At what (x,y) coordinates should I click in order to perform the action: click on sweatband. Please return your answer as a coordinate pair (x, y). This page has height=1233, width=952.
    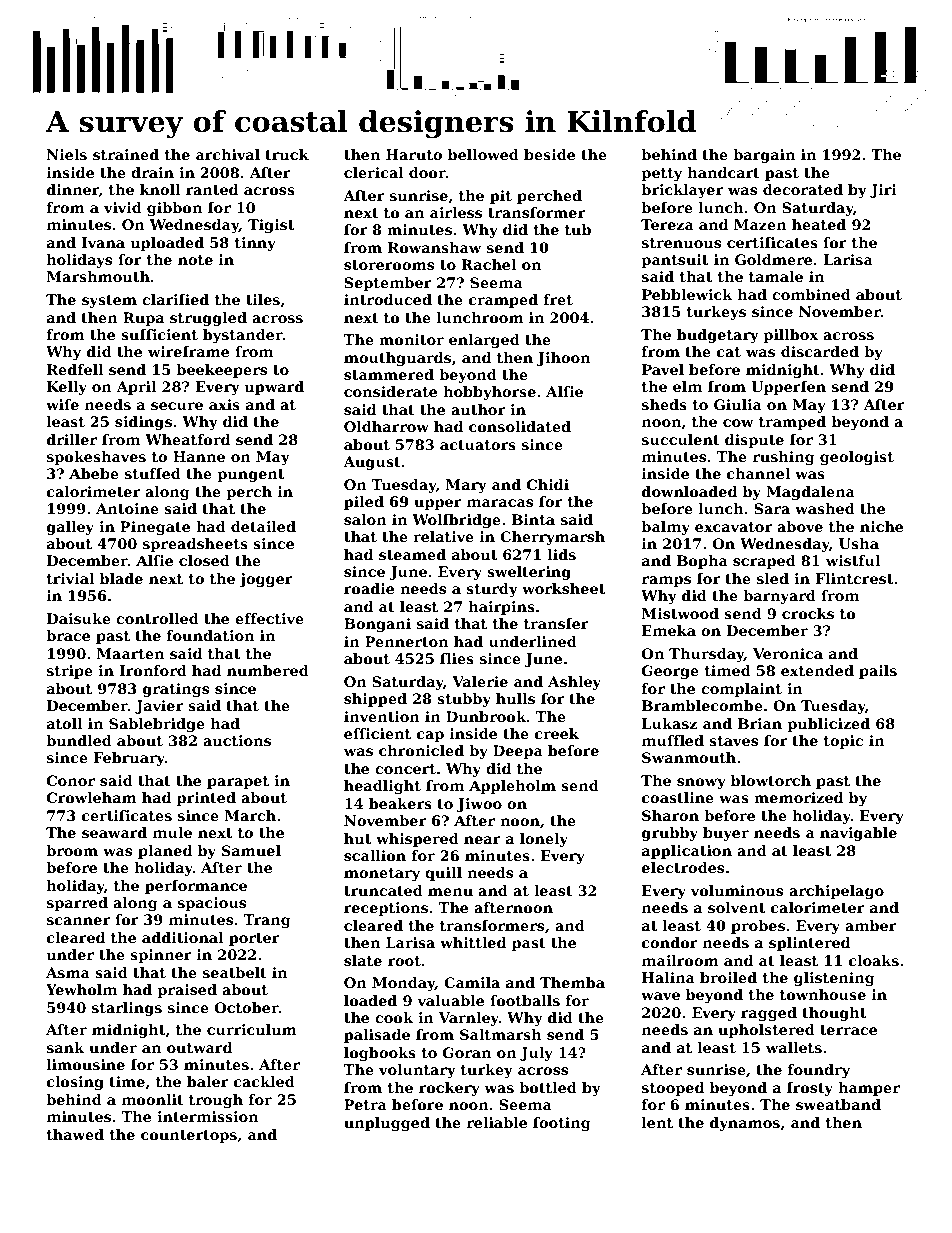
    Looking at the image, I should click on (838, 1104).
